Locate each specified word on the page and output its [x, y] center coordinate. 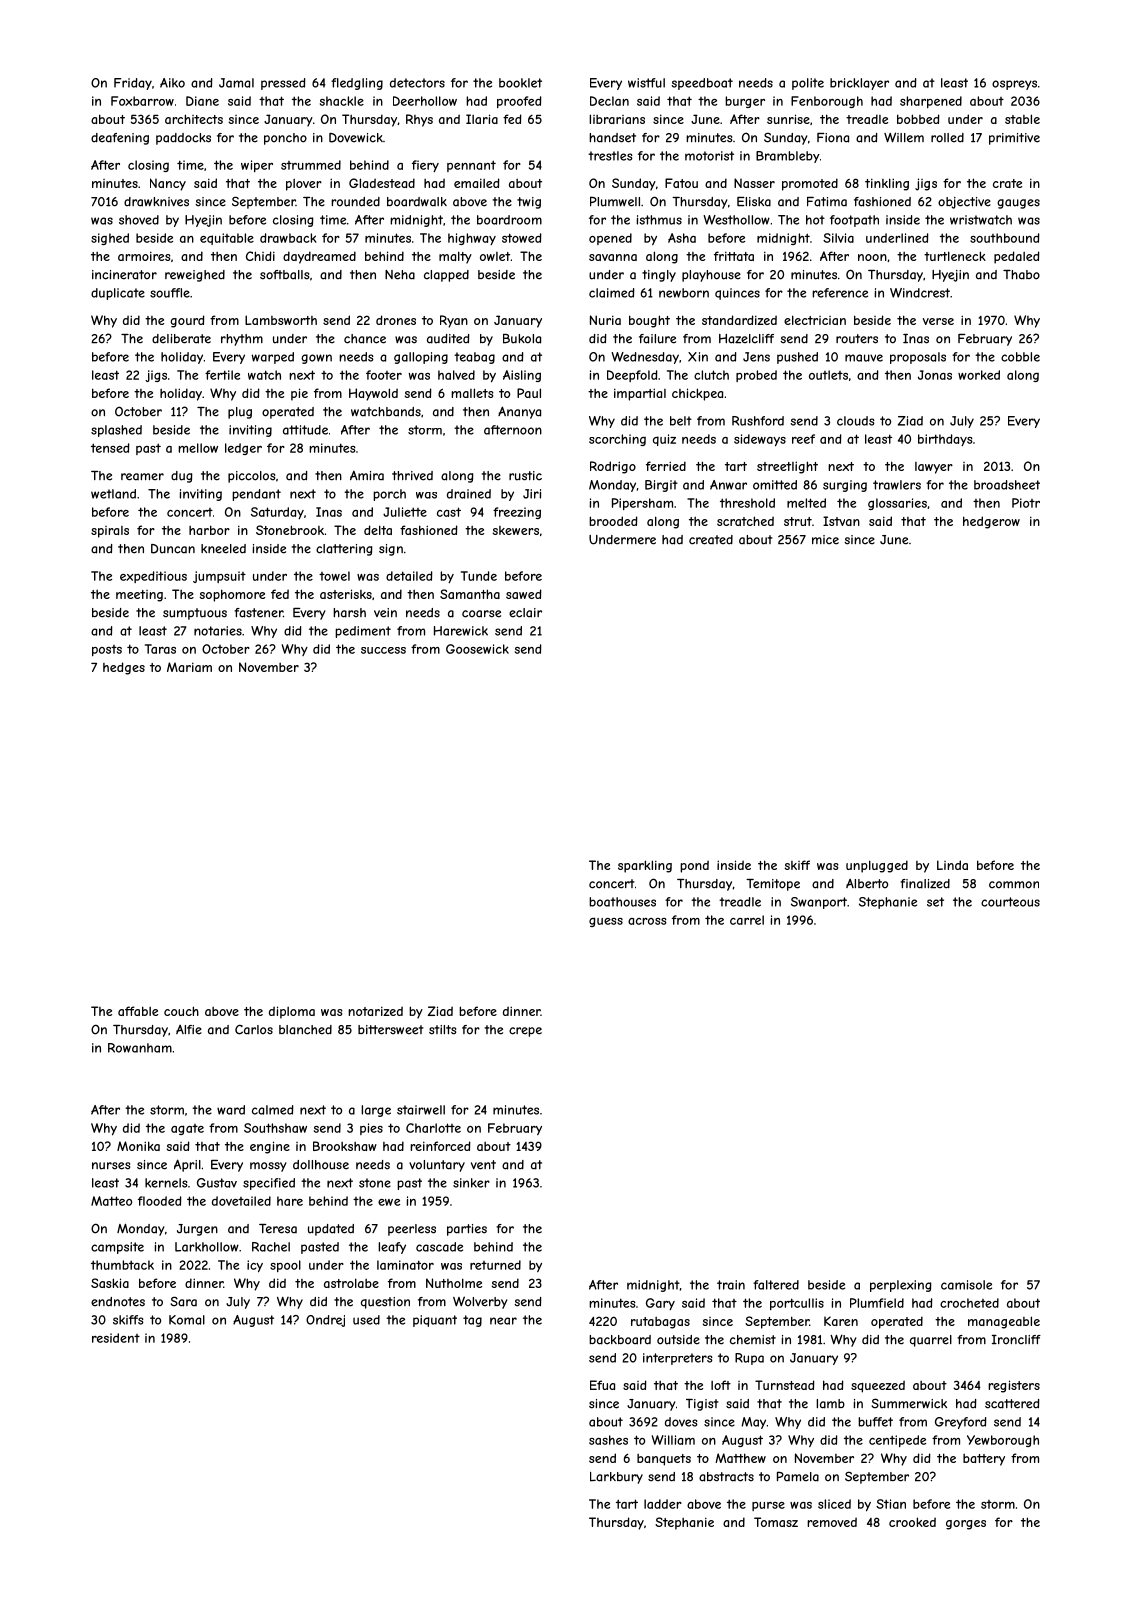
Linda [952, 865]
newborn [684, 293]
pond [694, 866]
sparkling [645, 866]
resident [116, 1338]
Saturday [277, 513]
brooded [613, 521]
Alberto [867, 884]
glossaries [897, 504]
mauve [864, 358]
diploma [292, 1012]
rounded [355, 202]
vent [483, 1165]
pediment [363, 632]
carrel [747, 920]
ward [231, 1110]
